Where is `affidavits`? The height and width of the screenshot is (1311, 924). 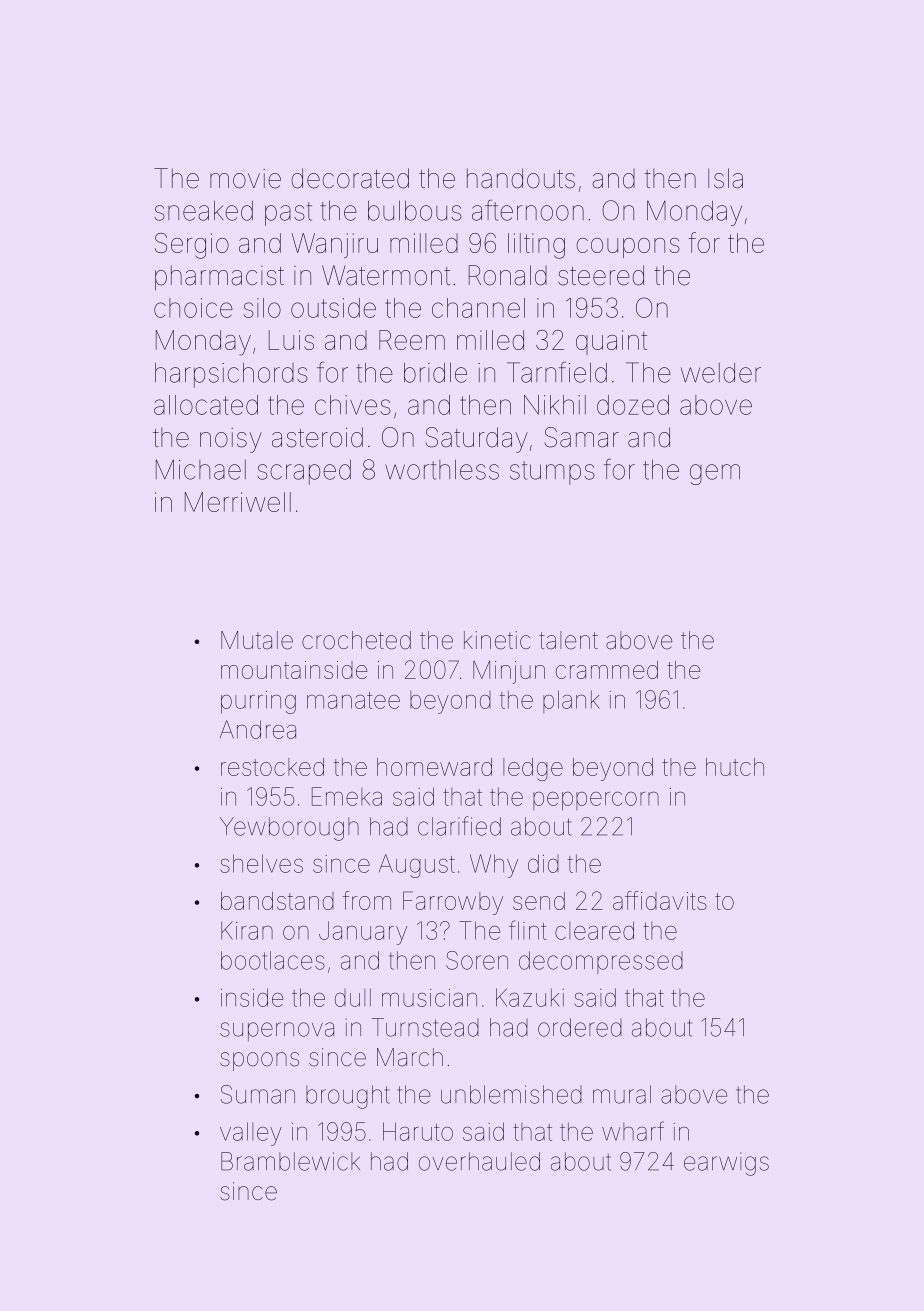
affidavits is located at coordinates (660, 900).
